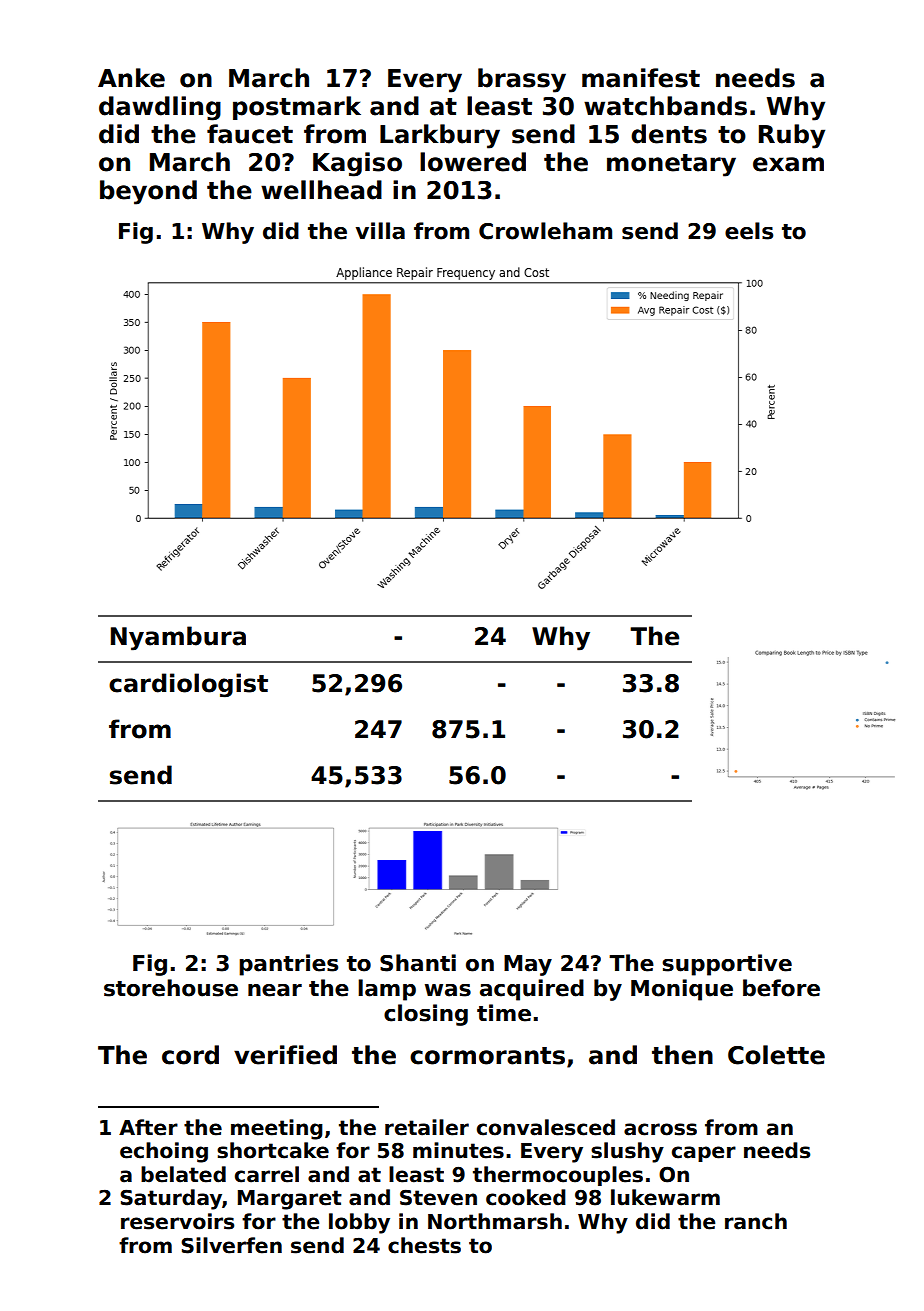  I want to click on closing, so click(426, 1015).
